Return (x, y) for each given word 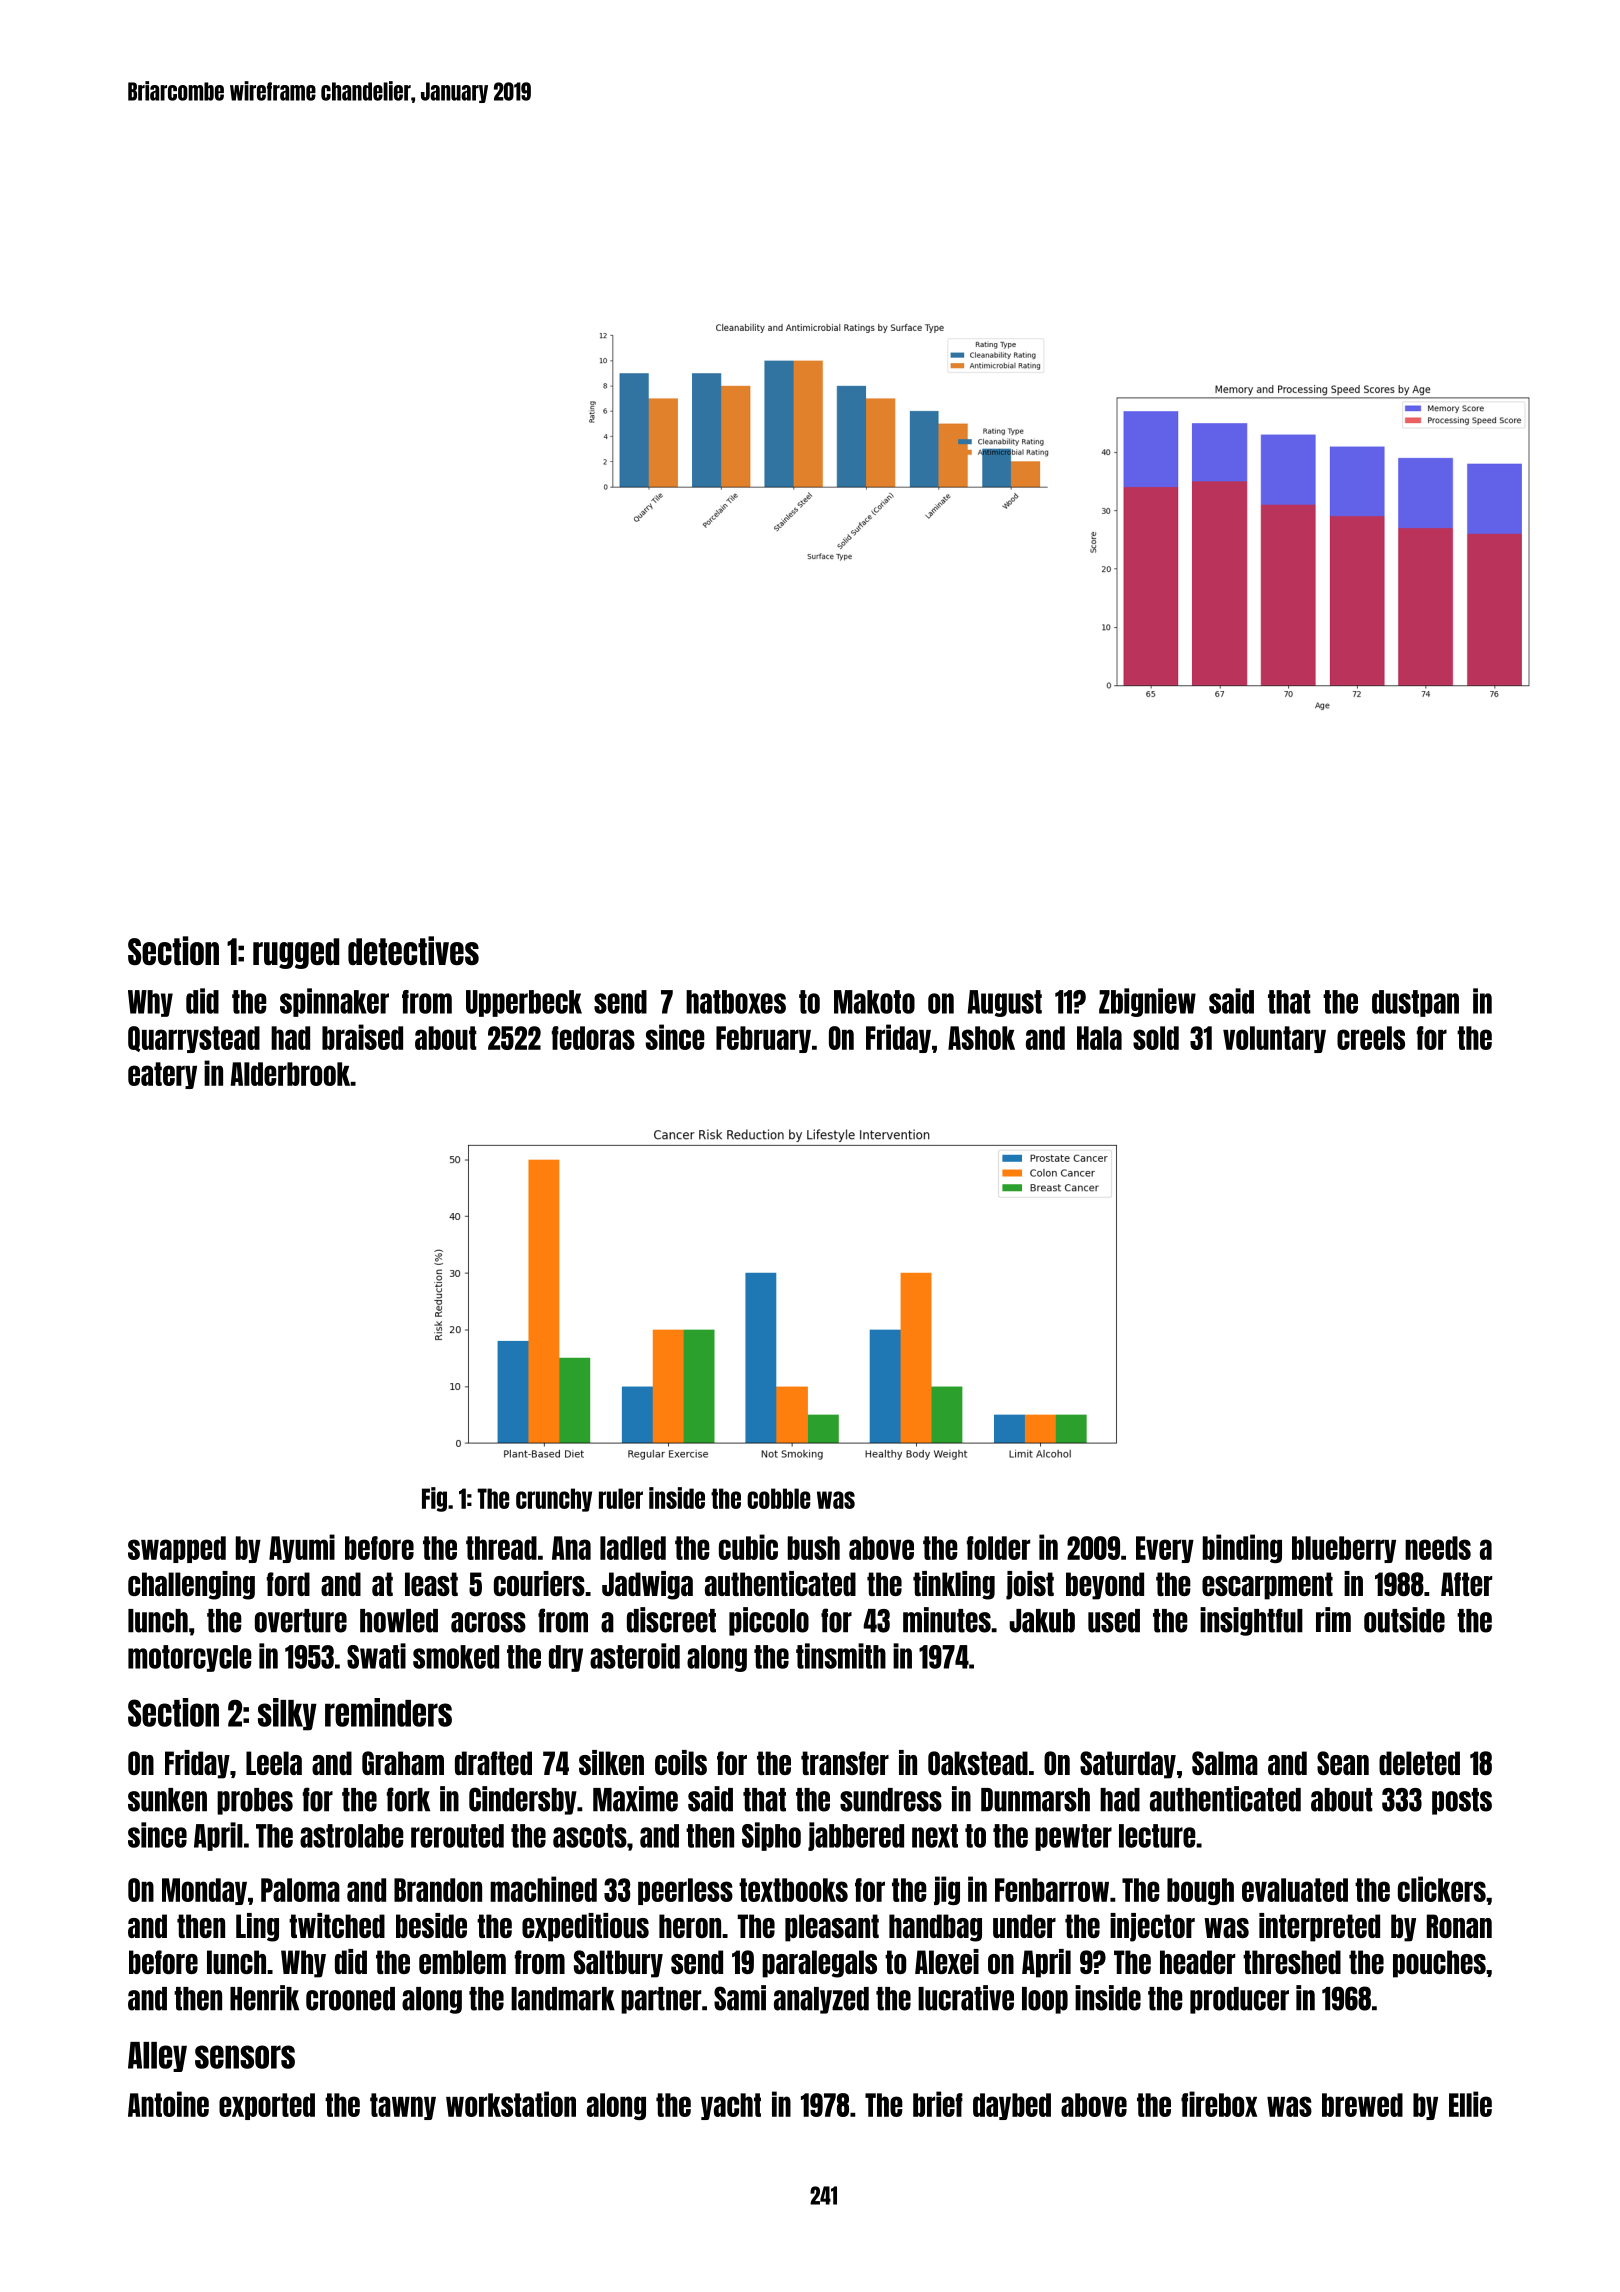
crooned (350, 1999)
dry (566, 1658)
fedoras (593, 1038)
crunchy (554, 1500)
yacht (731, 2106)
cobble (779, 1498)
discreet (671, 1620)
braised (362, 1037)
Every (1165, 1549)
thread (501, 1548)
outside (1404, 1620)
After (1466, 1584)
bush (814, 1548)
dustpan (1415, 1003)
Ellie (1470, 2104)
